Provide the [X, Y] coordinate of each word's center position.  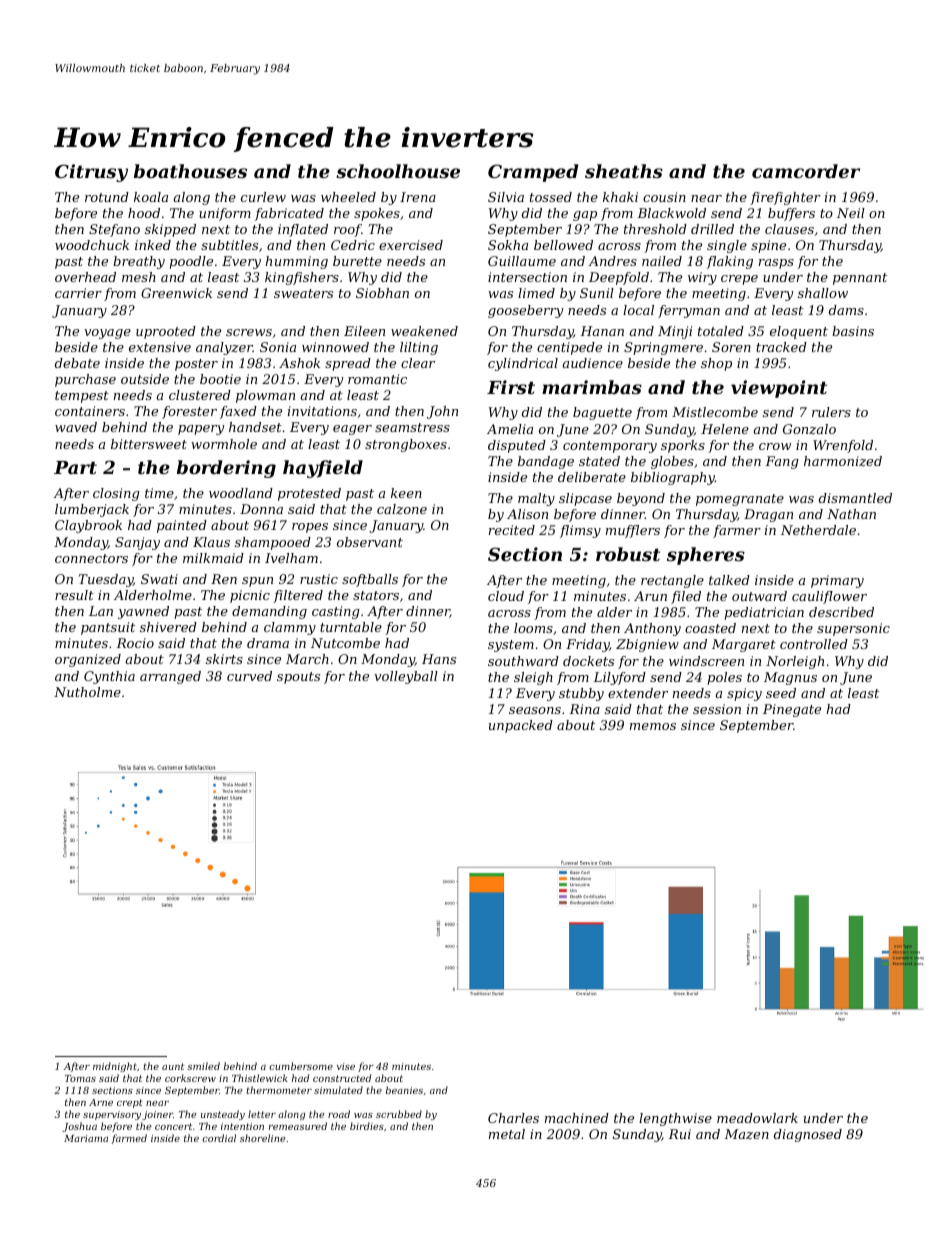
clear [418, 363]
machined [577, 1118]
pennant [860, 279]
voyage [107, 334]
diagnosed [808, 1135]
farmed [129, 1139]
